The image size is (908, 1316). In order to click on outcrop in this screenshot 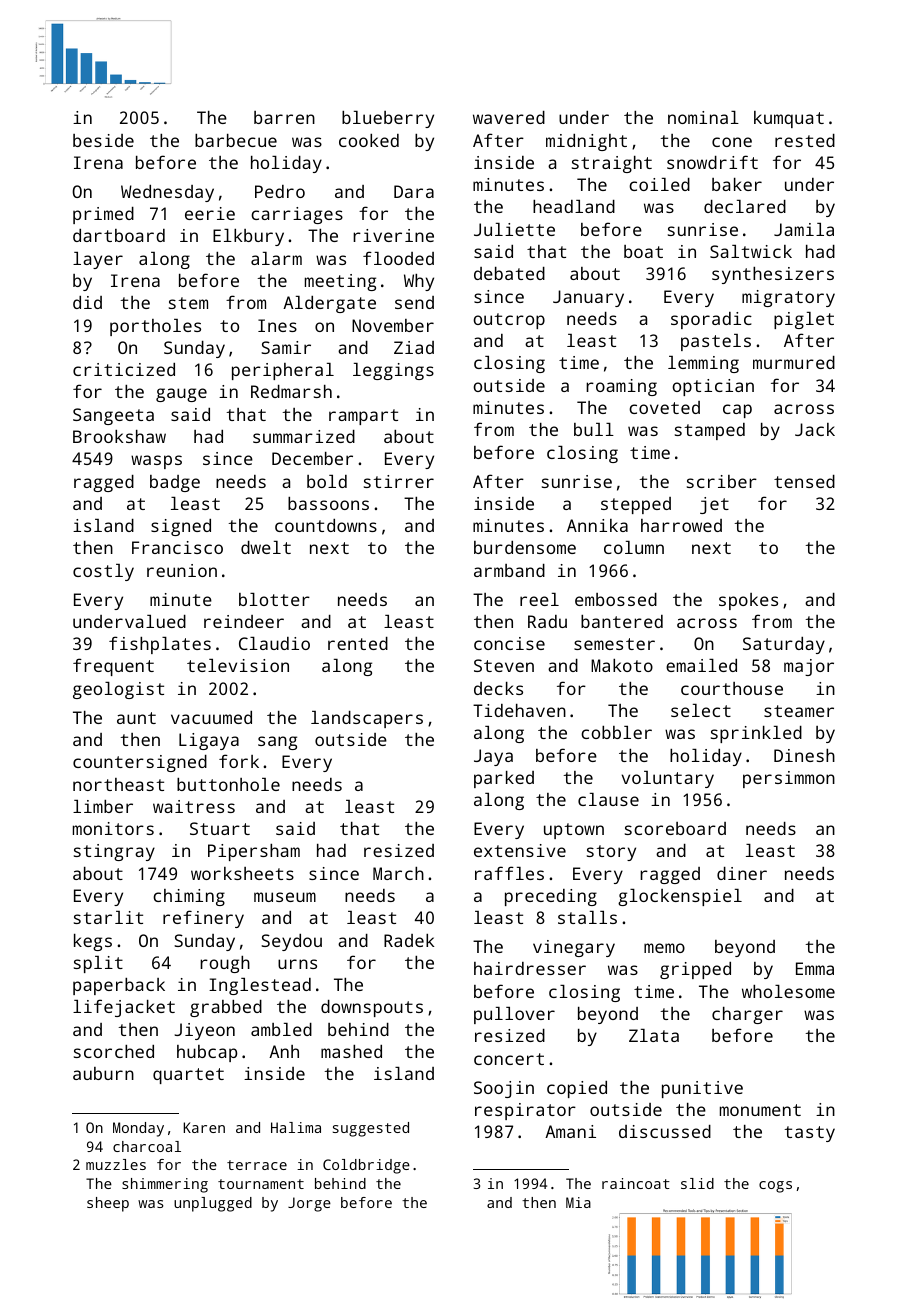, I will do `click(509, 321)`.
